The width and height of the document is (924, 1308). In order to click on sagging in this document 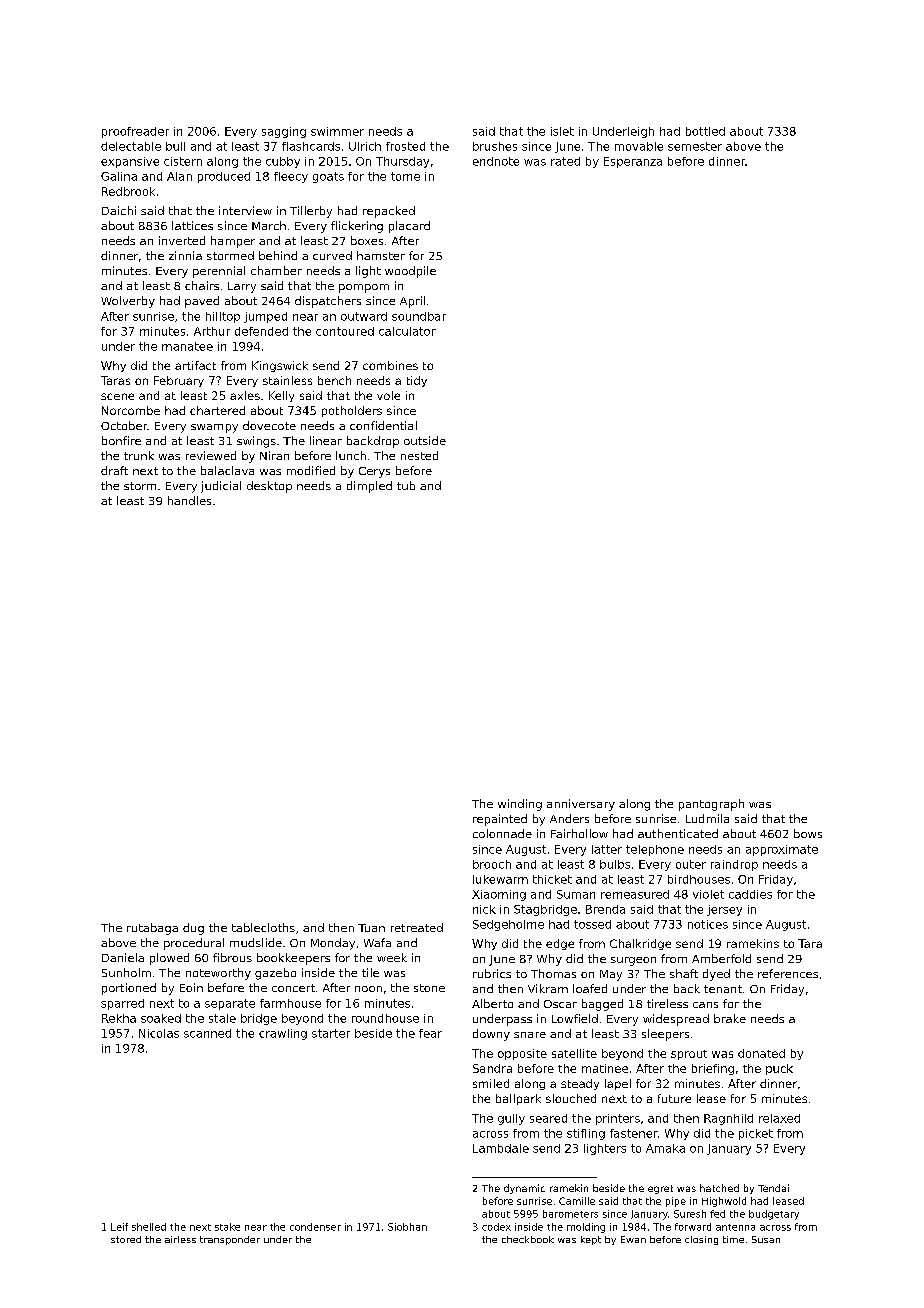, I will do `click(284, 132)`.
